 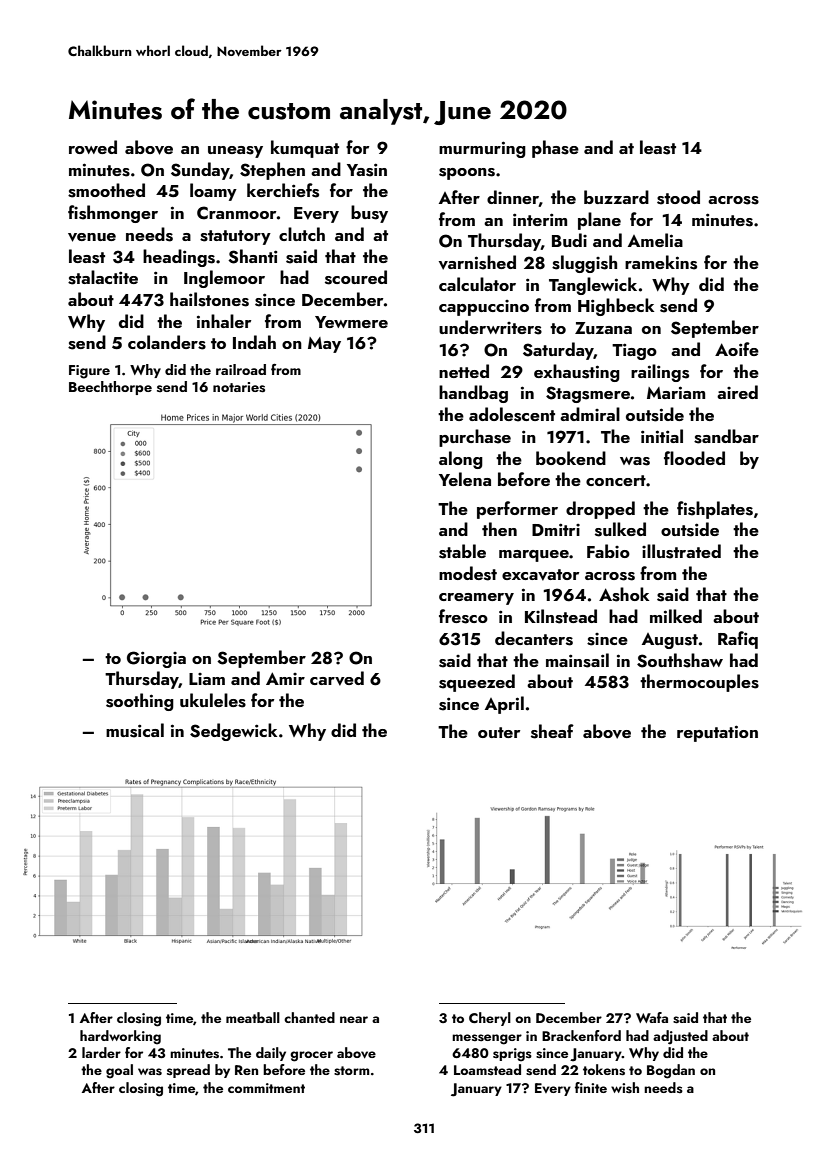 What do you see at coordinates (694, 458) in the screenshot?
I see `flooded` at bounding box center [694, 458].
